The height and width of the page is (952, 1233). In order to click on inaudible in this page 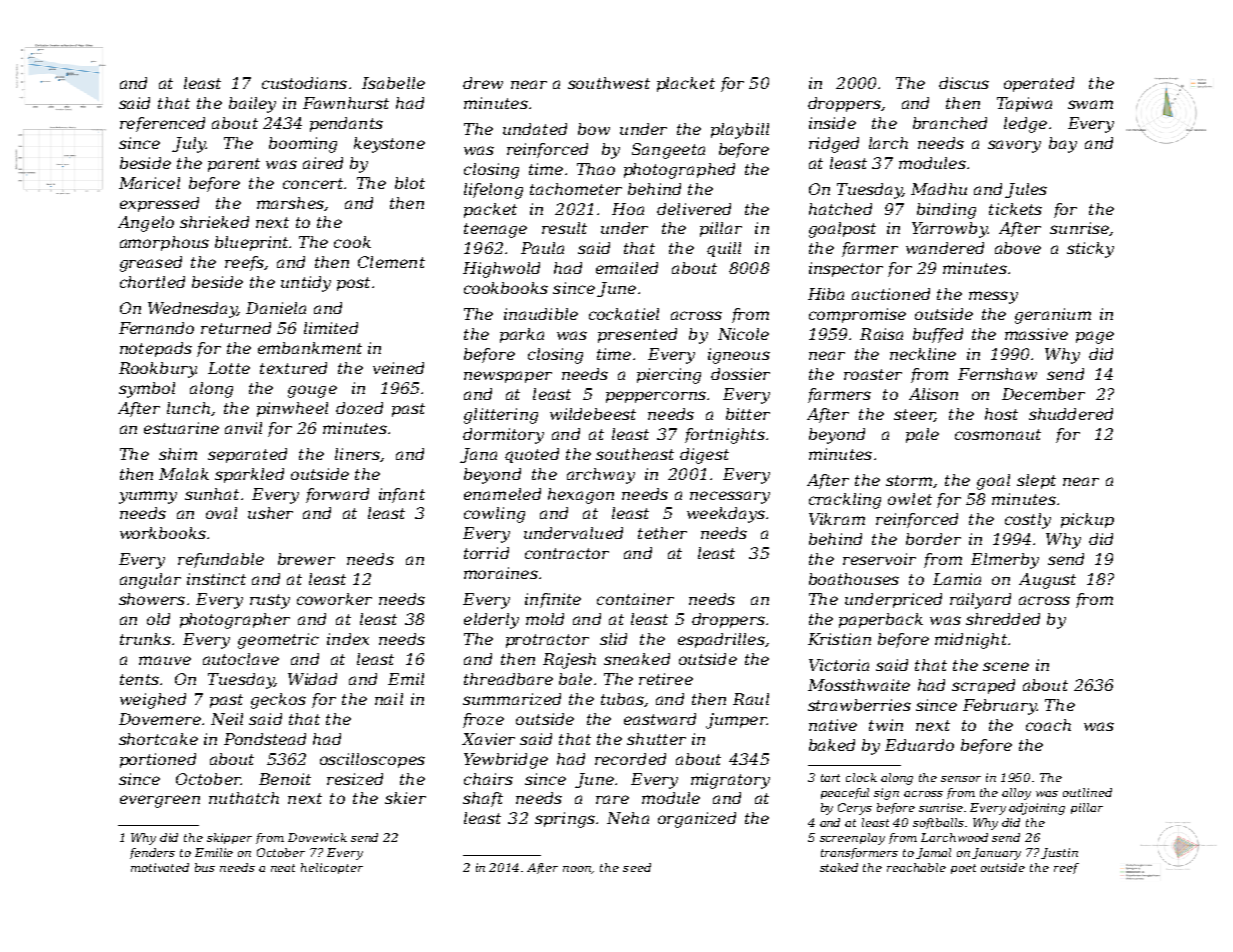, I will do `click(541, 314)`.
